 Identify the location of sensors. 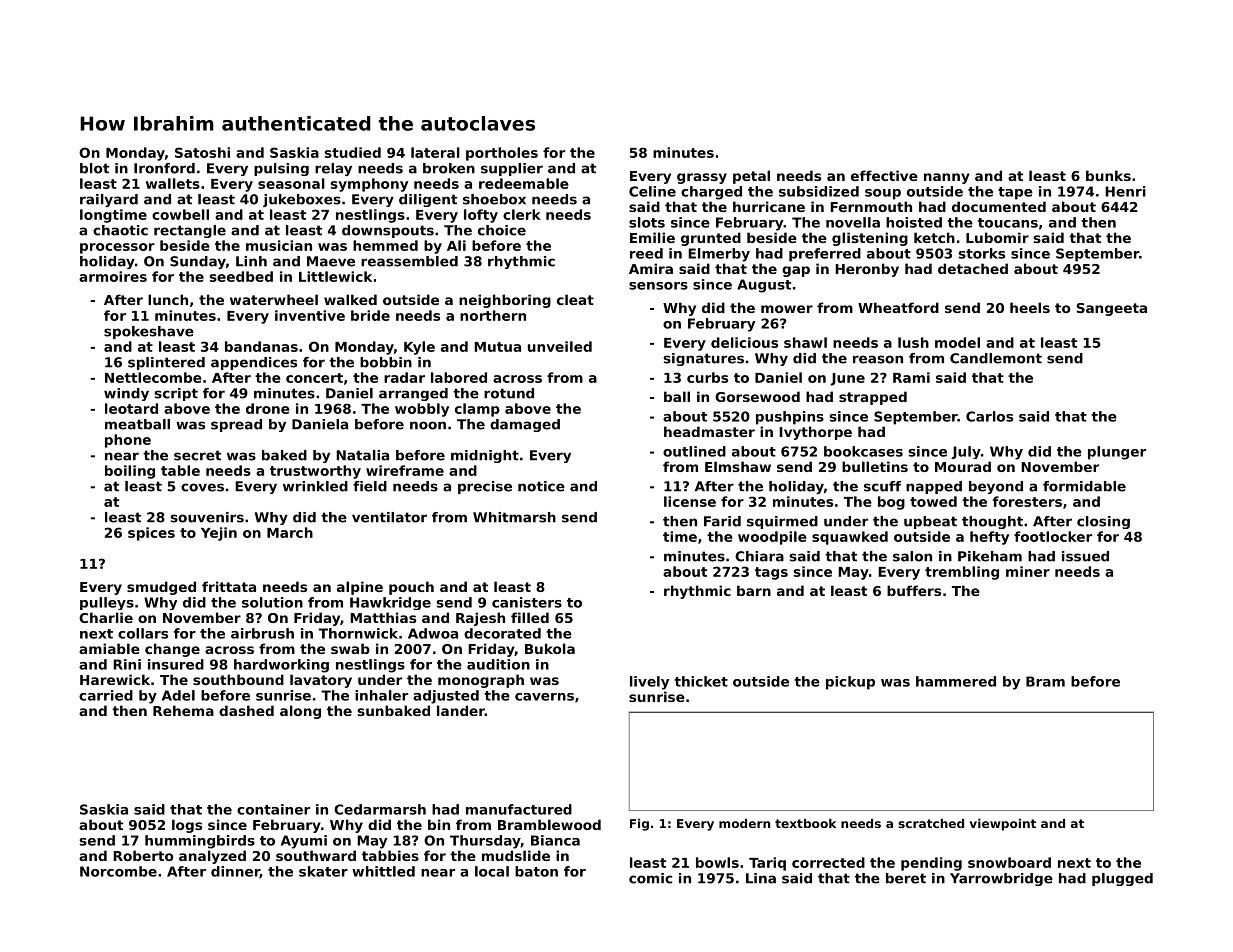
(658, 286).
